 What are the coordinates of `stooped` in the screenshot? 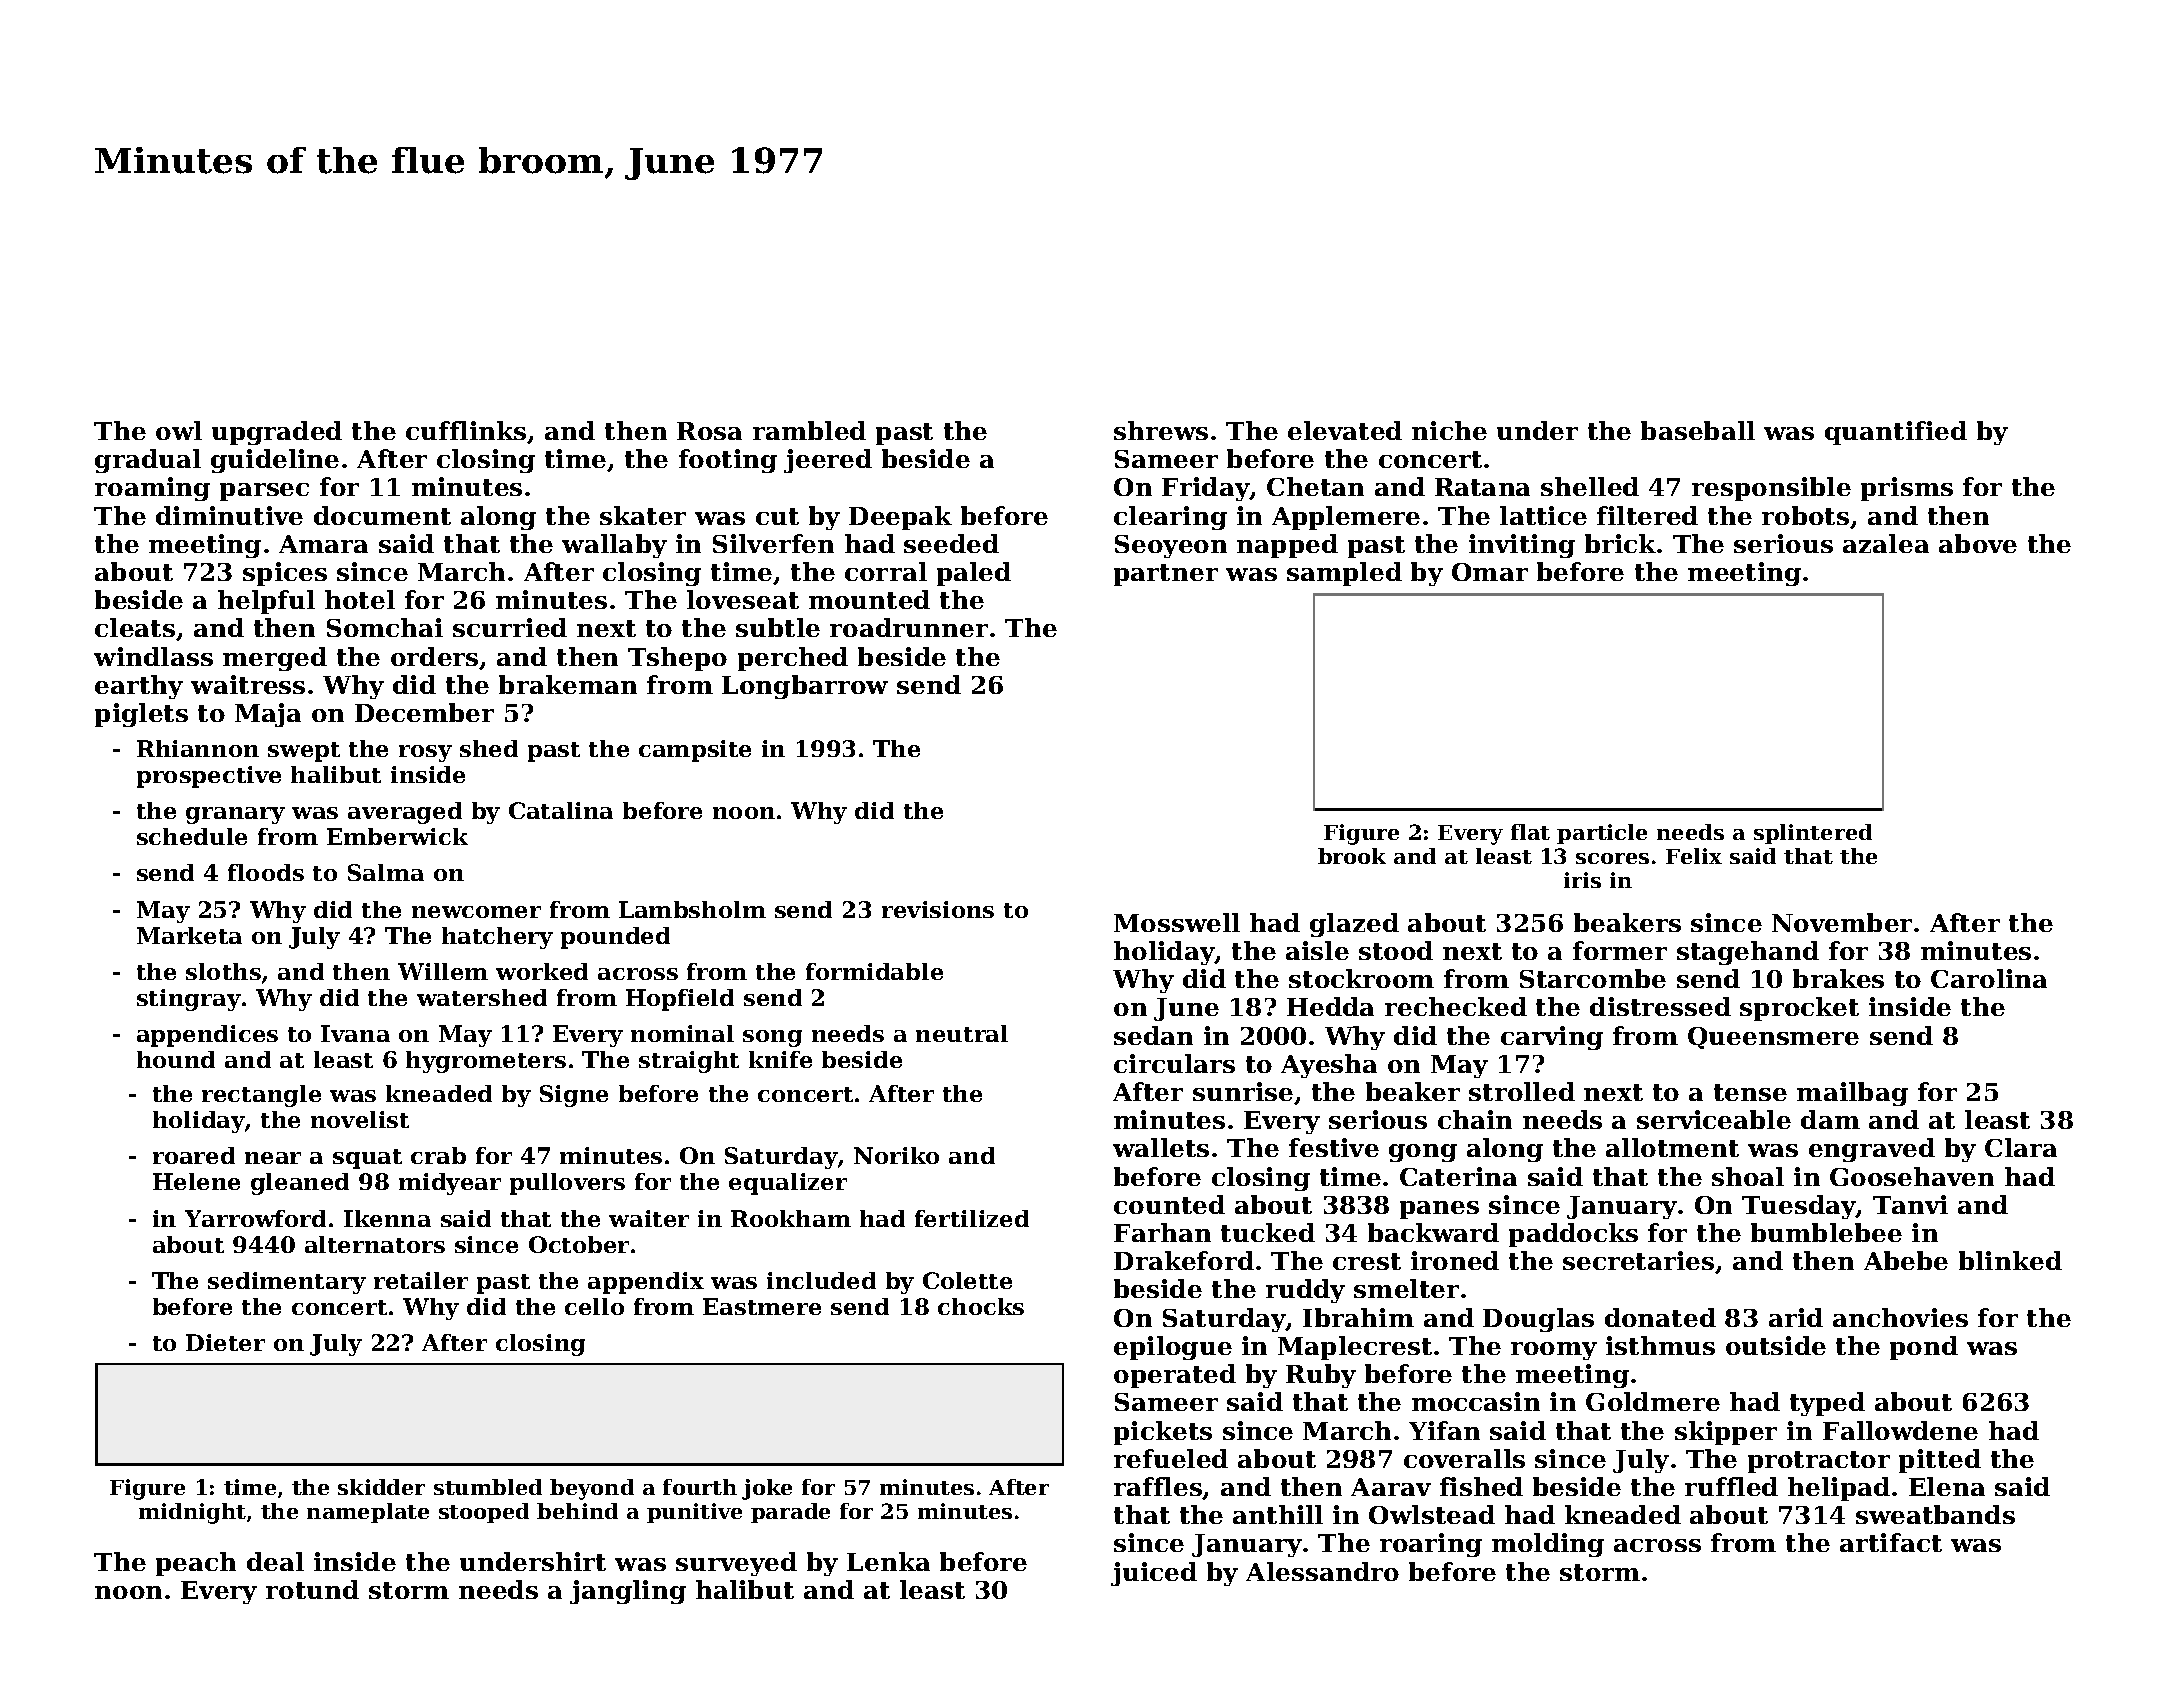 It's located at (484, 1513).
